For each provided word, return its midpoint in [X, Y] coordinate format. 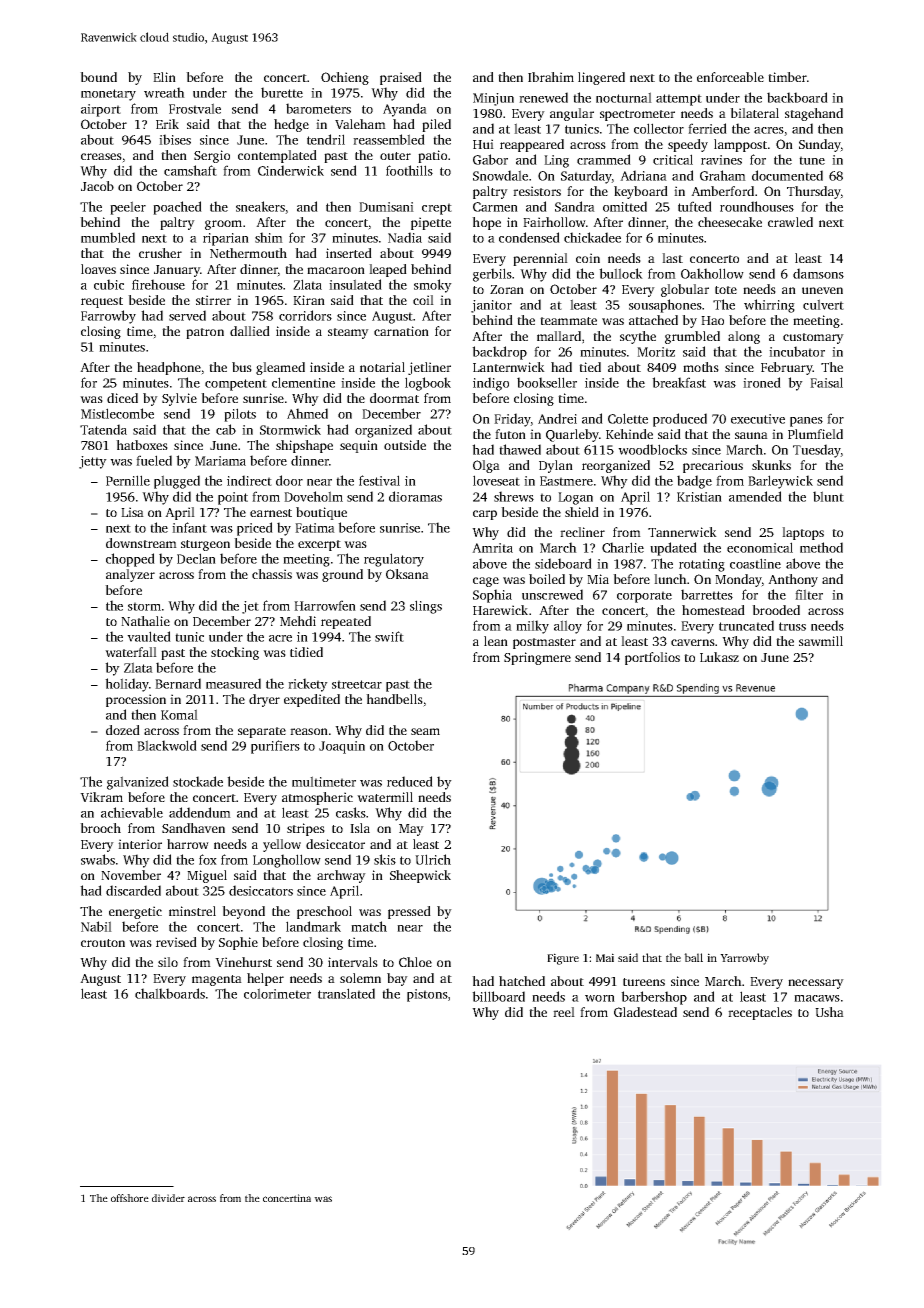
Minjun [493, 99]
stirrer [213, 300]
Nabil [96, 926]
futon [510, 434]
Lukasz [719, 657]
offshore [130, 1198]
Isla [360, 828]
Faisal [826, 382]
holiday [127, 685]
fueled [154, 460]
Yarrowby [744, 959]
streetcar [357, 684]
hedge [291, 125]
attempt [679, 100]
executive [758, 419]
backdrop [499, 353]
